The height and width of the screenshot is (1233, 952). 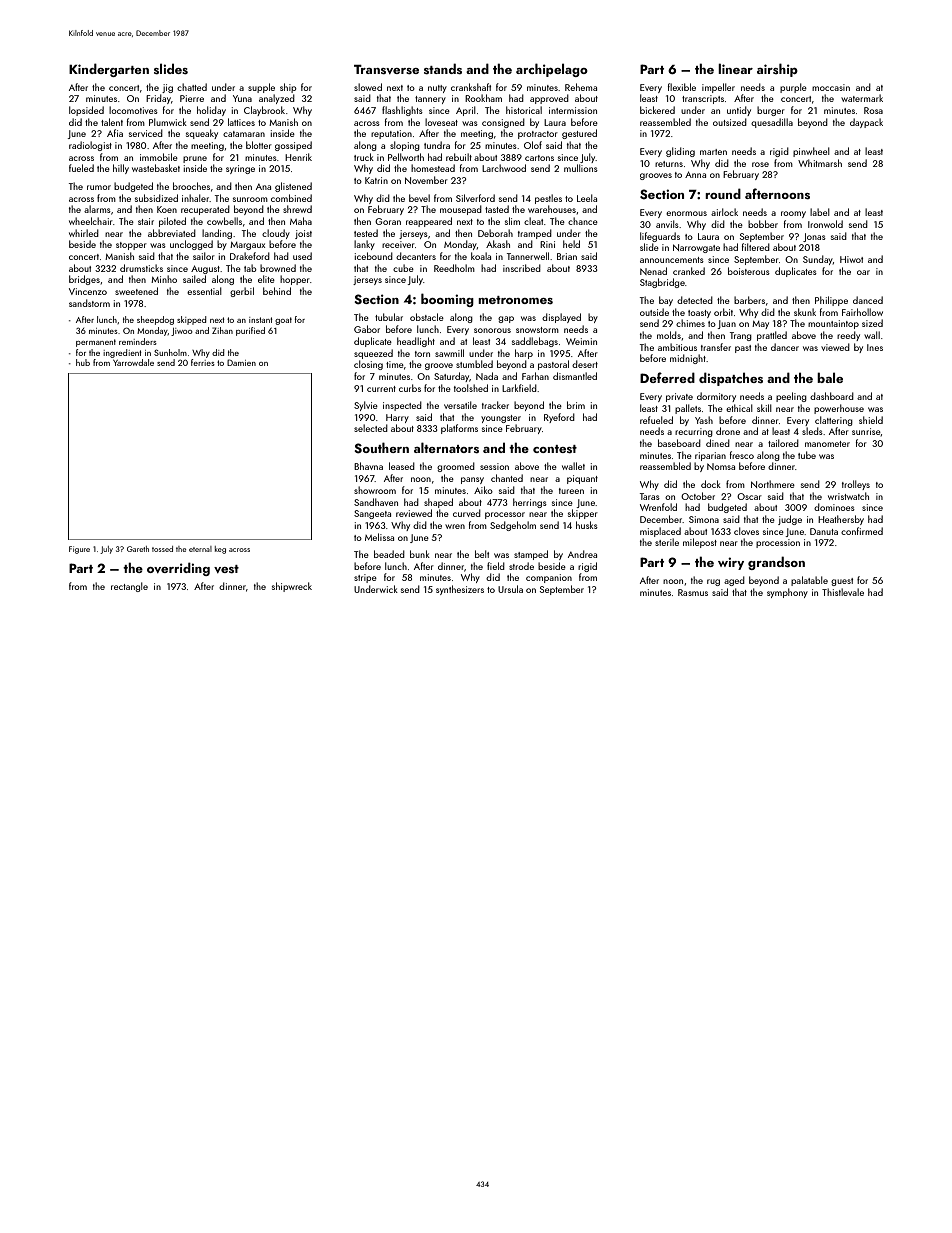 What do you see at coordinates (416, 342) in the screenshot?
I see `headlight` at bounding box center [416, 342].
